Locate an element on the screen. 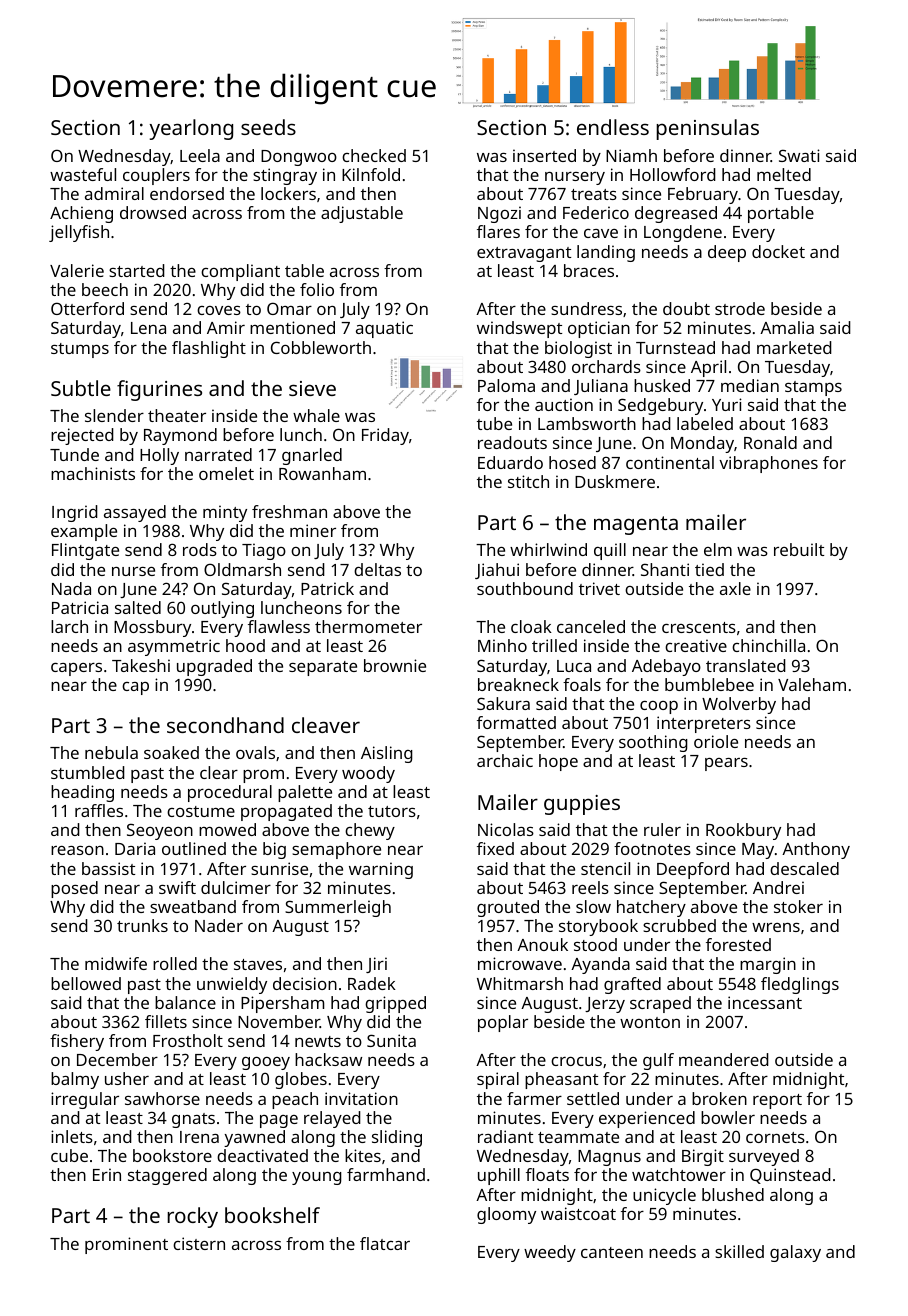  Valeham is located at coordinates (812, 684).
